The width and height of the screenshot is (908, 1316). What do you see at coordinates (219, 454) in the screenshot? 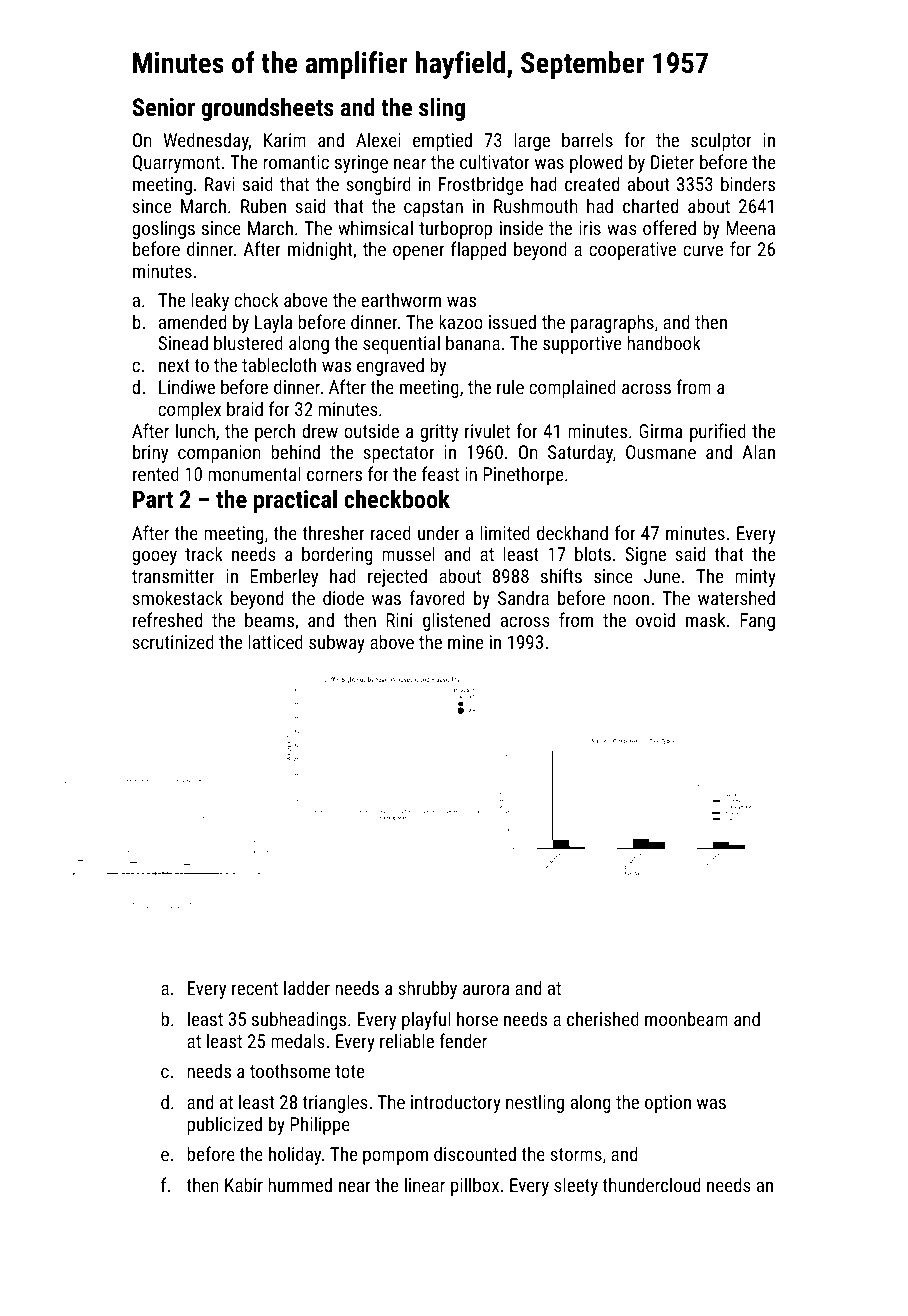
I see `companion` at bounding box center [219, 454].
